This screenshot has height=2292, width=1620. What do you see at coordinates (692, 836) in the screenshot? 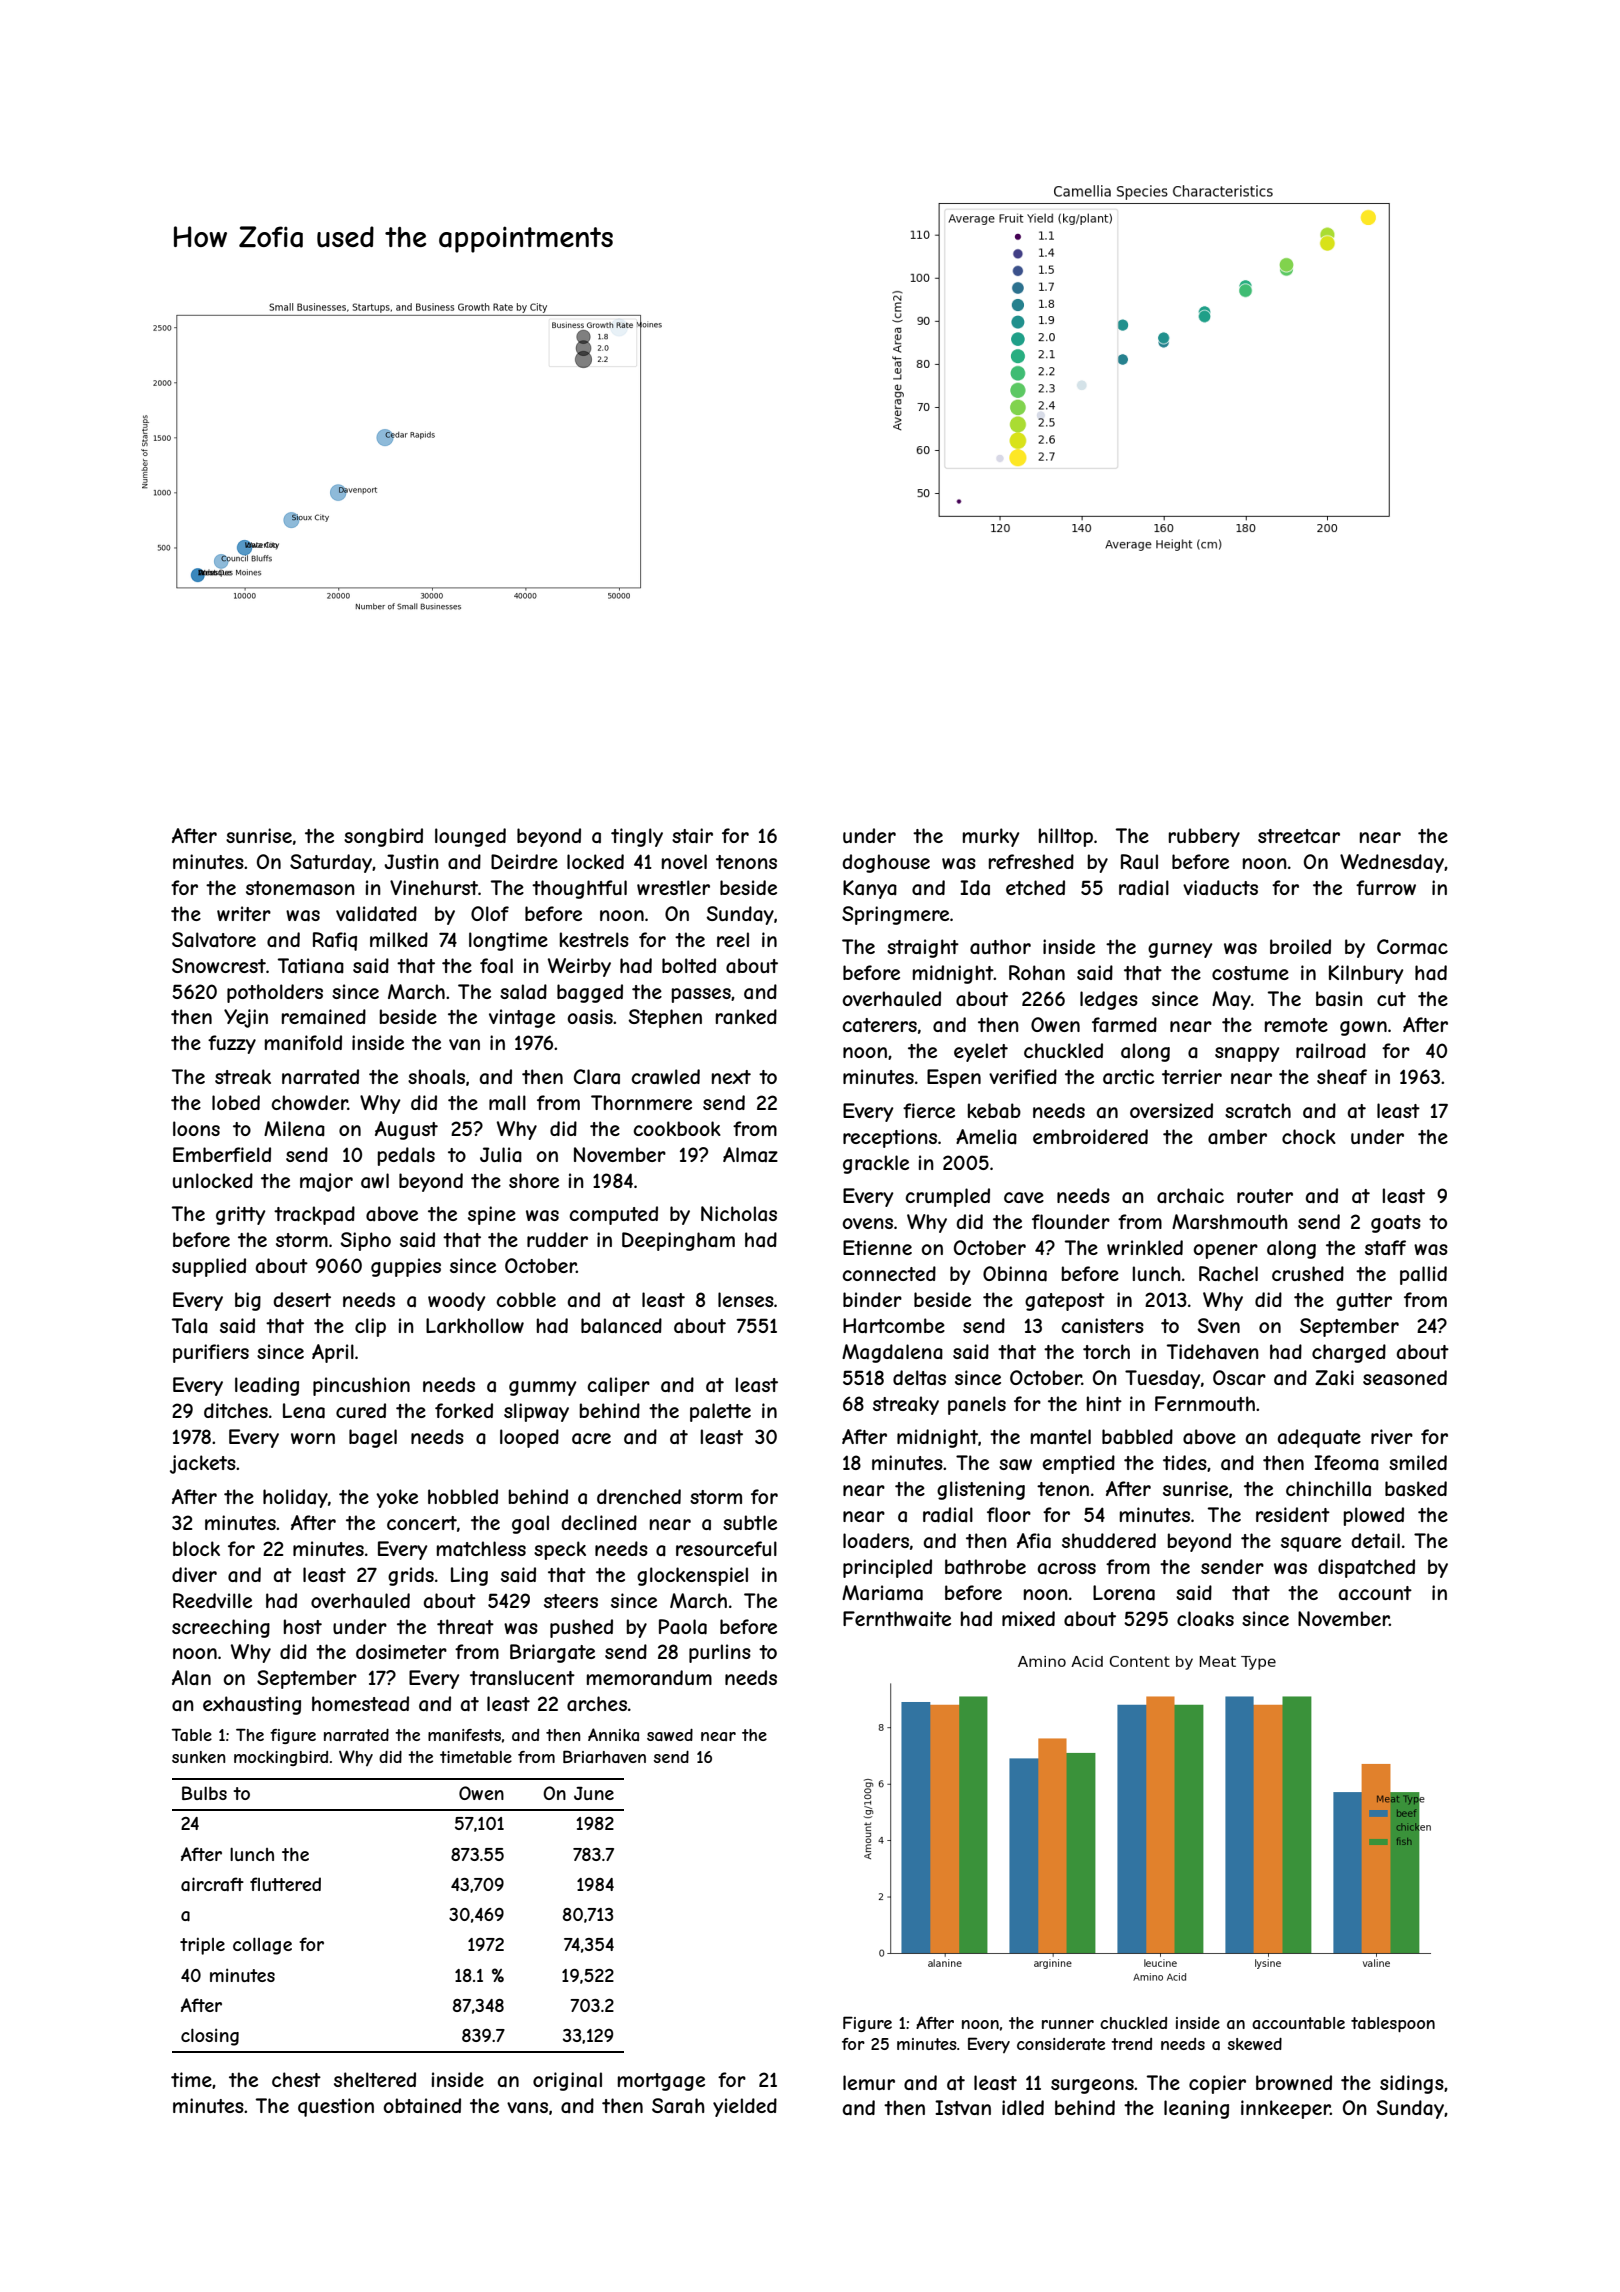
I see `stair` at bounding box center [692, 836].
